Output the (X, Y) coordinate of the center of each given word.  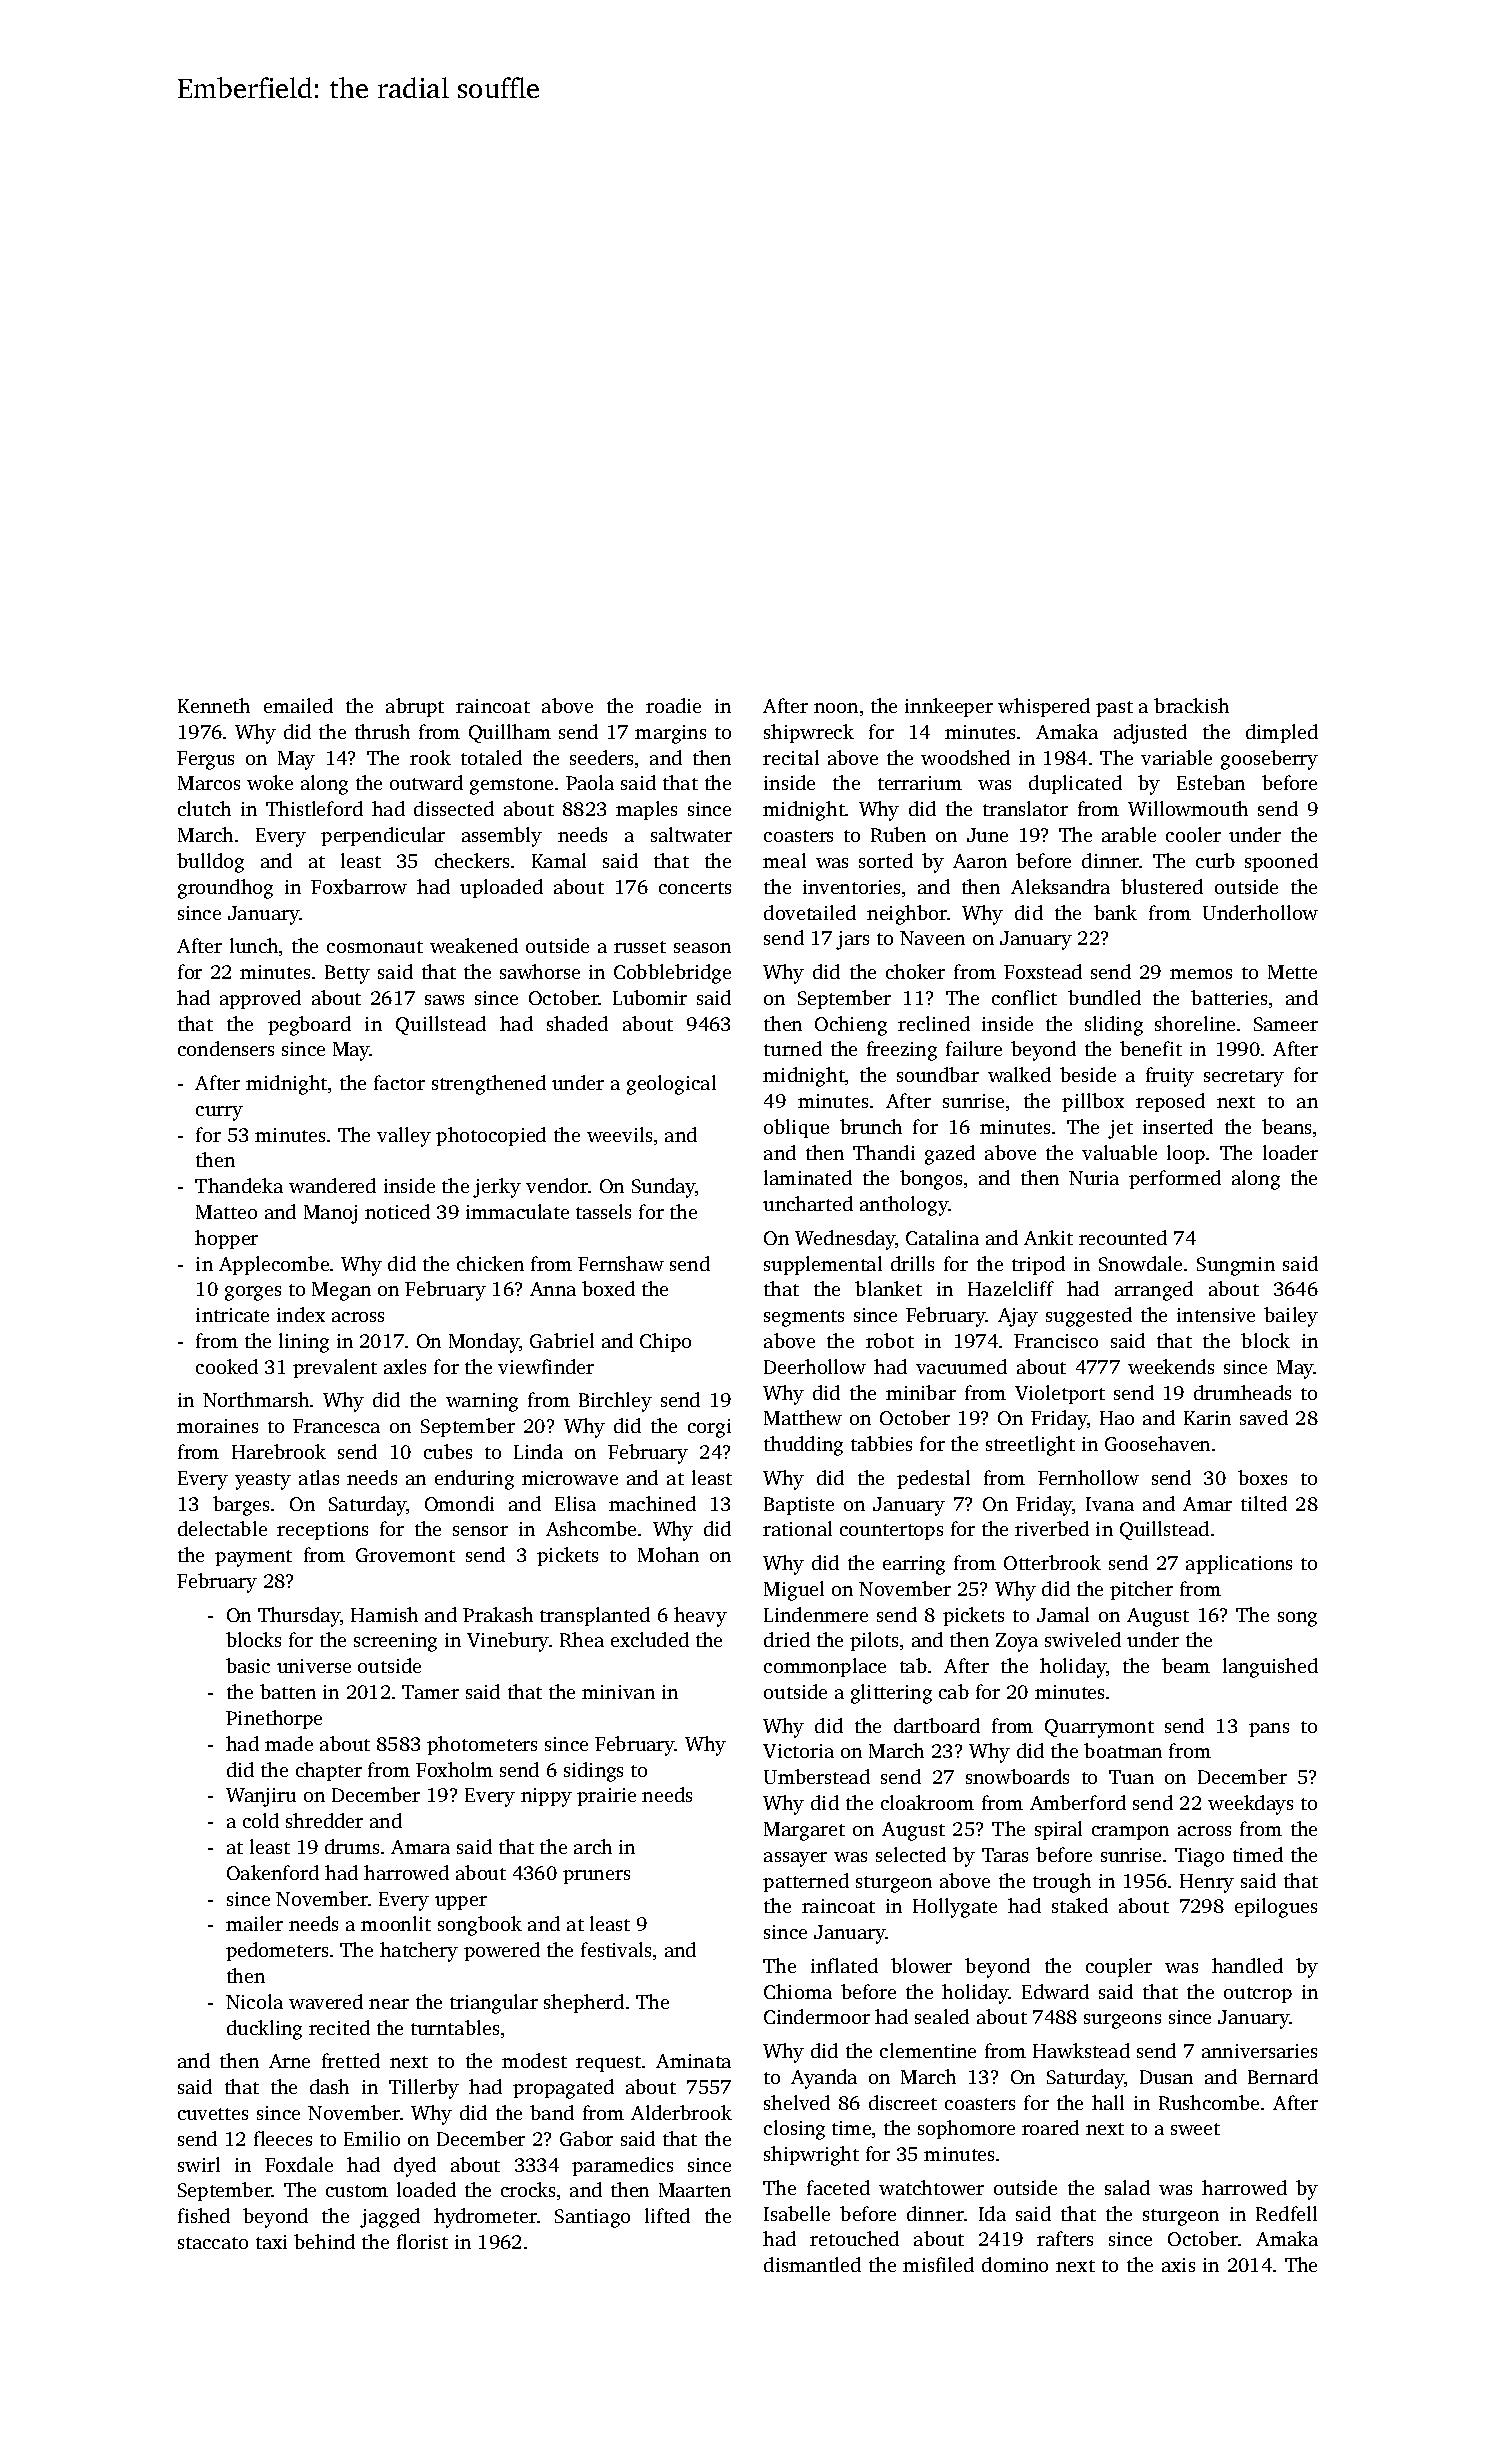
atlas (319, 1477)
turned (793, 1048)
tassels (603, 1211)
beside (1088, 1074)
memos (1201, 974)
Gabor (586, 2138)
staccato (213, 2243)
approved (260, 999)
